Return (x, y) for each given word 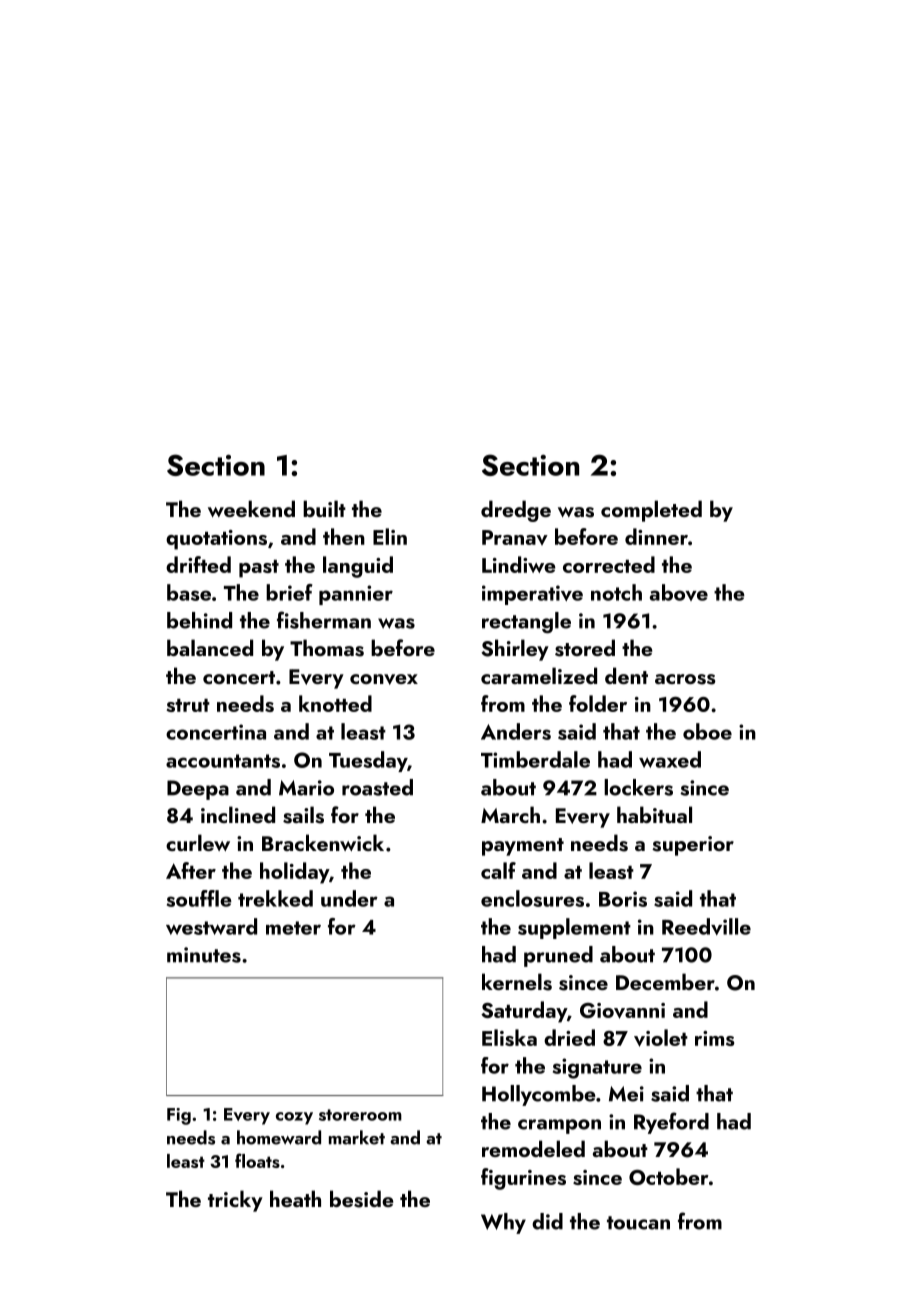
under (349, 898)
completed (651, 511)
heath (295, 1198)
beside (362, 1199)
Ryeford (671, 1123)
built (324, 508)
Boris (623, 899)
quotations (216, 540)
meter (293, 928)
